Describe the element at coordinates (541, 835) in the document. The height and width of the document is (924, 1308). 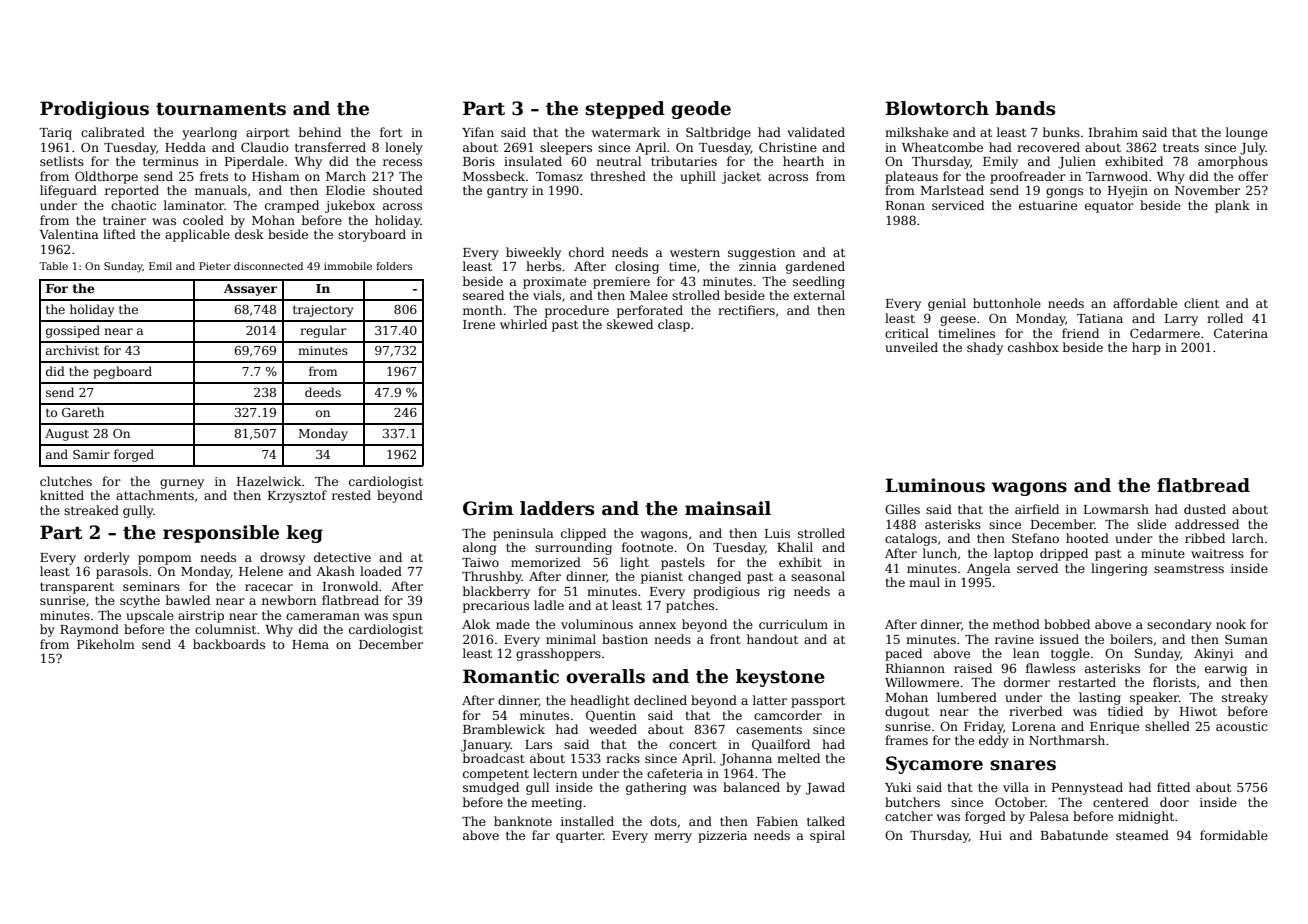
I see `far` at that location.
